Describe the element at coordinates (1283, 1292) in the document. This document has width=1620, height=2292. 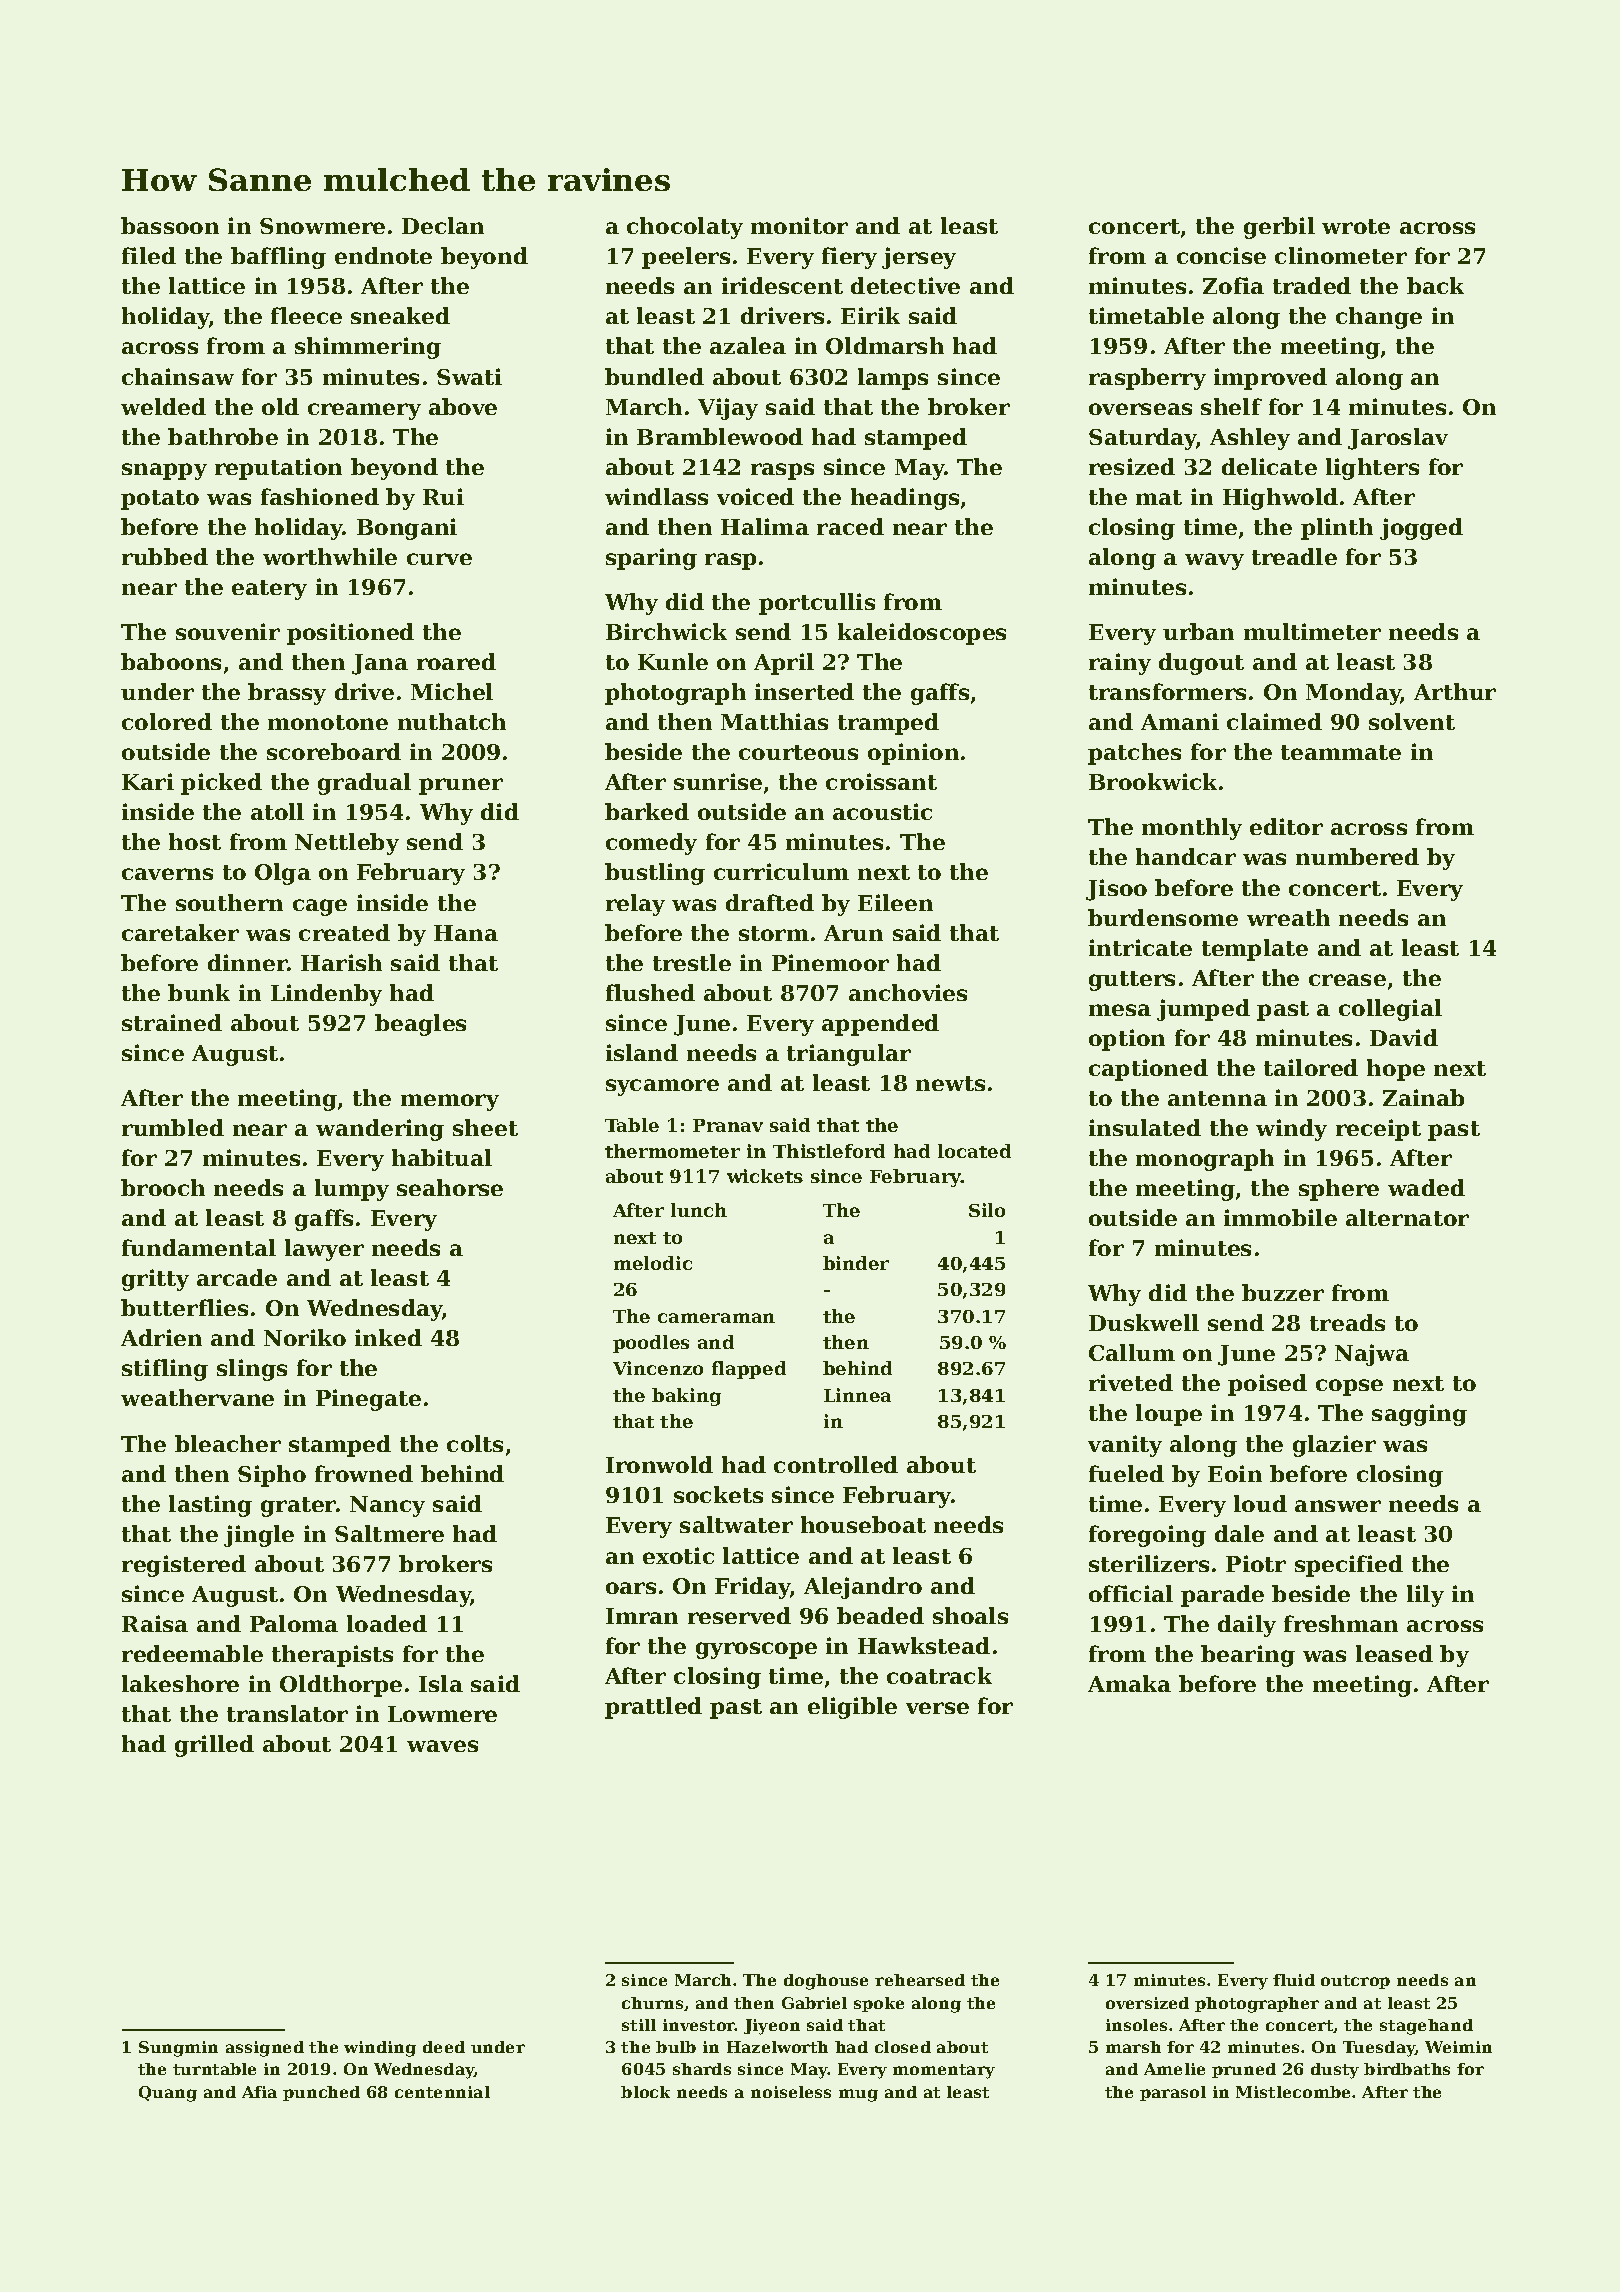
I see `buzzer` at that location.
